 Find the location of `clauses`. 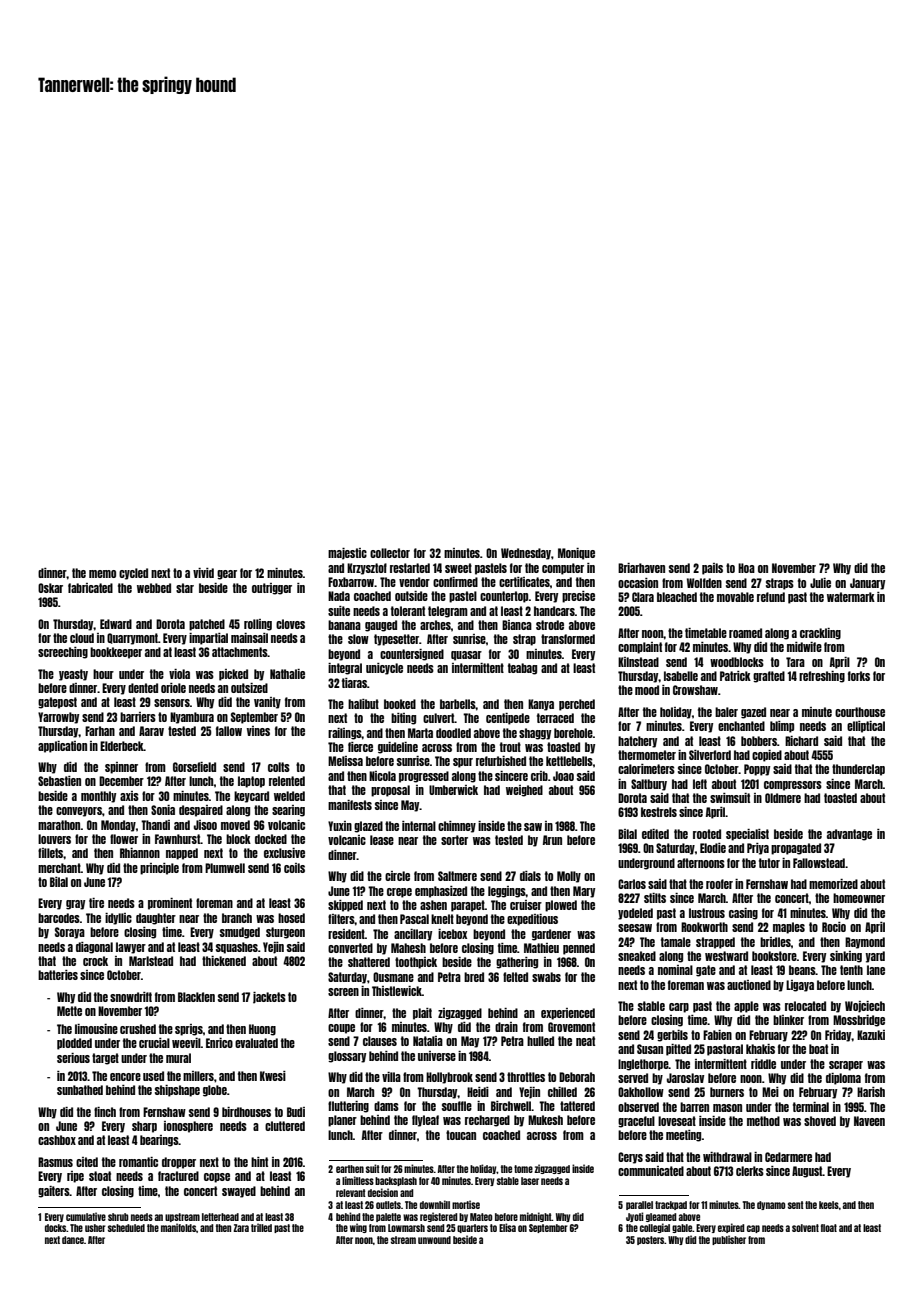

clauses is located at coordinates (380, 1041).
